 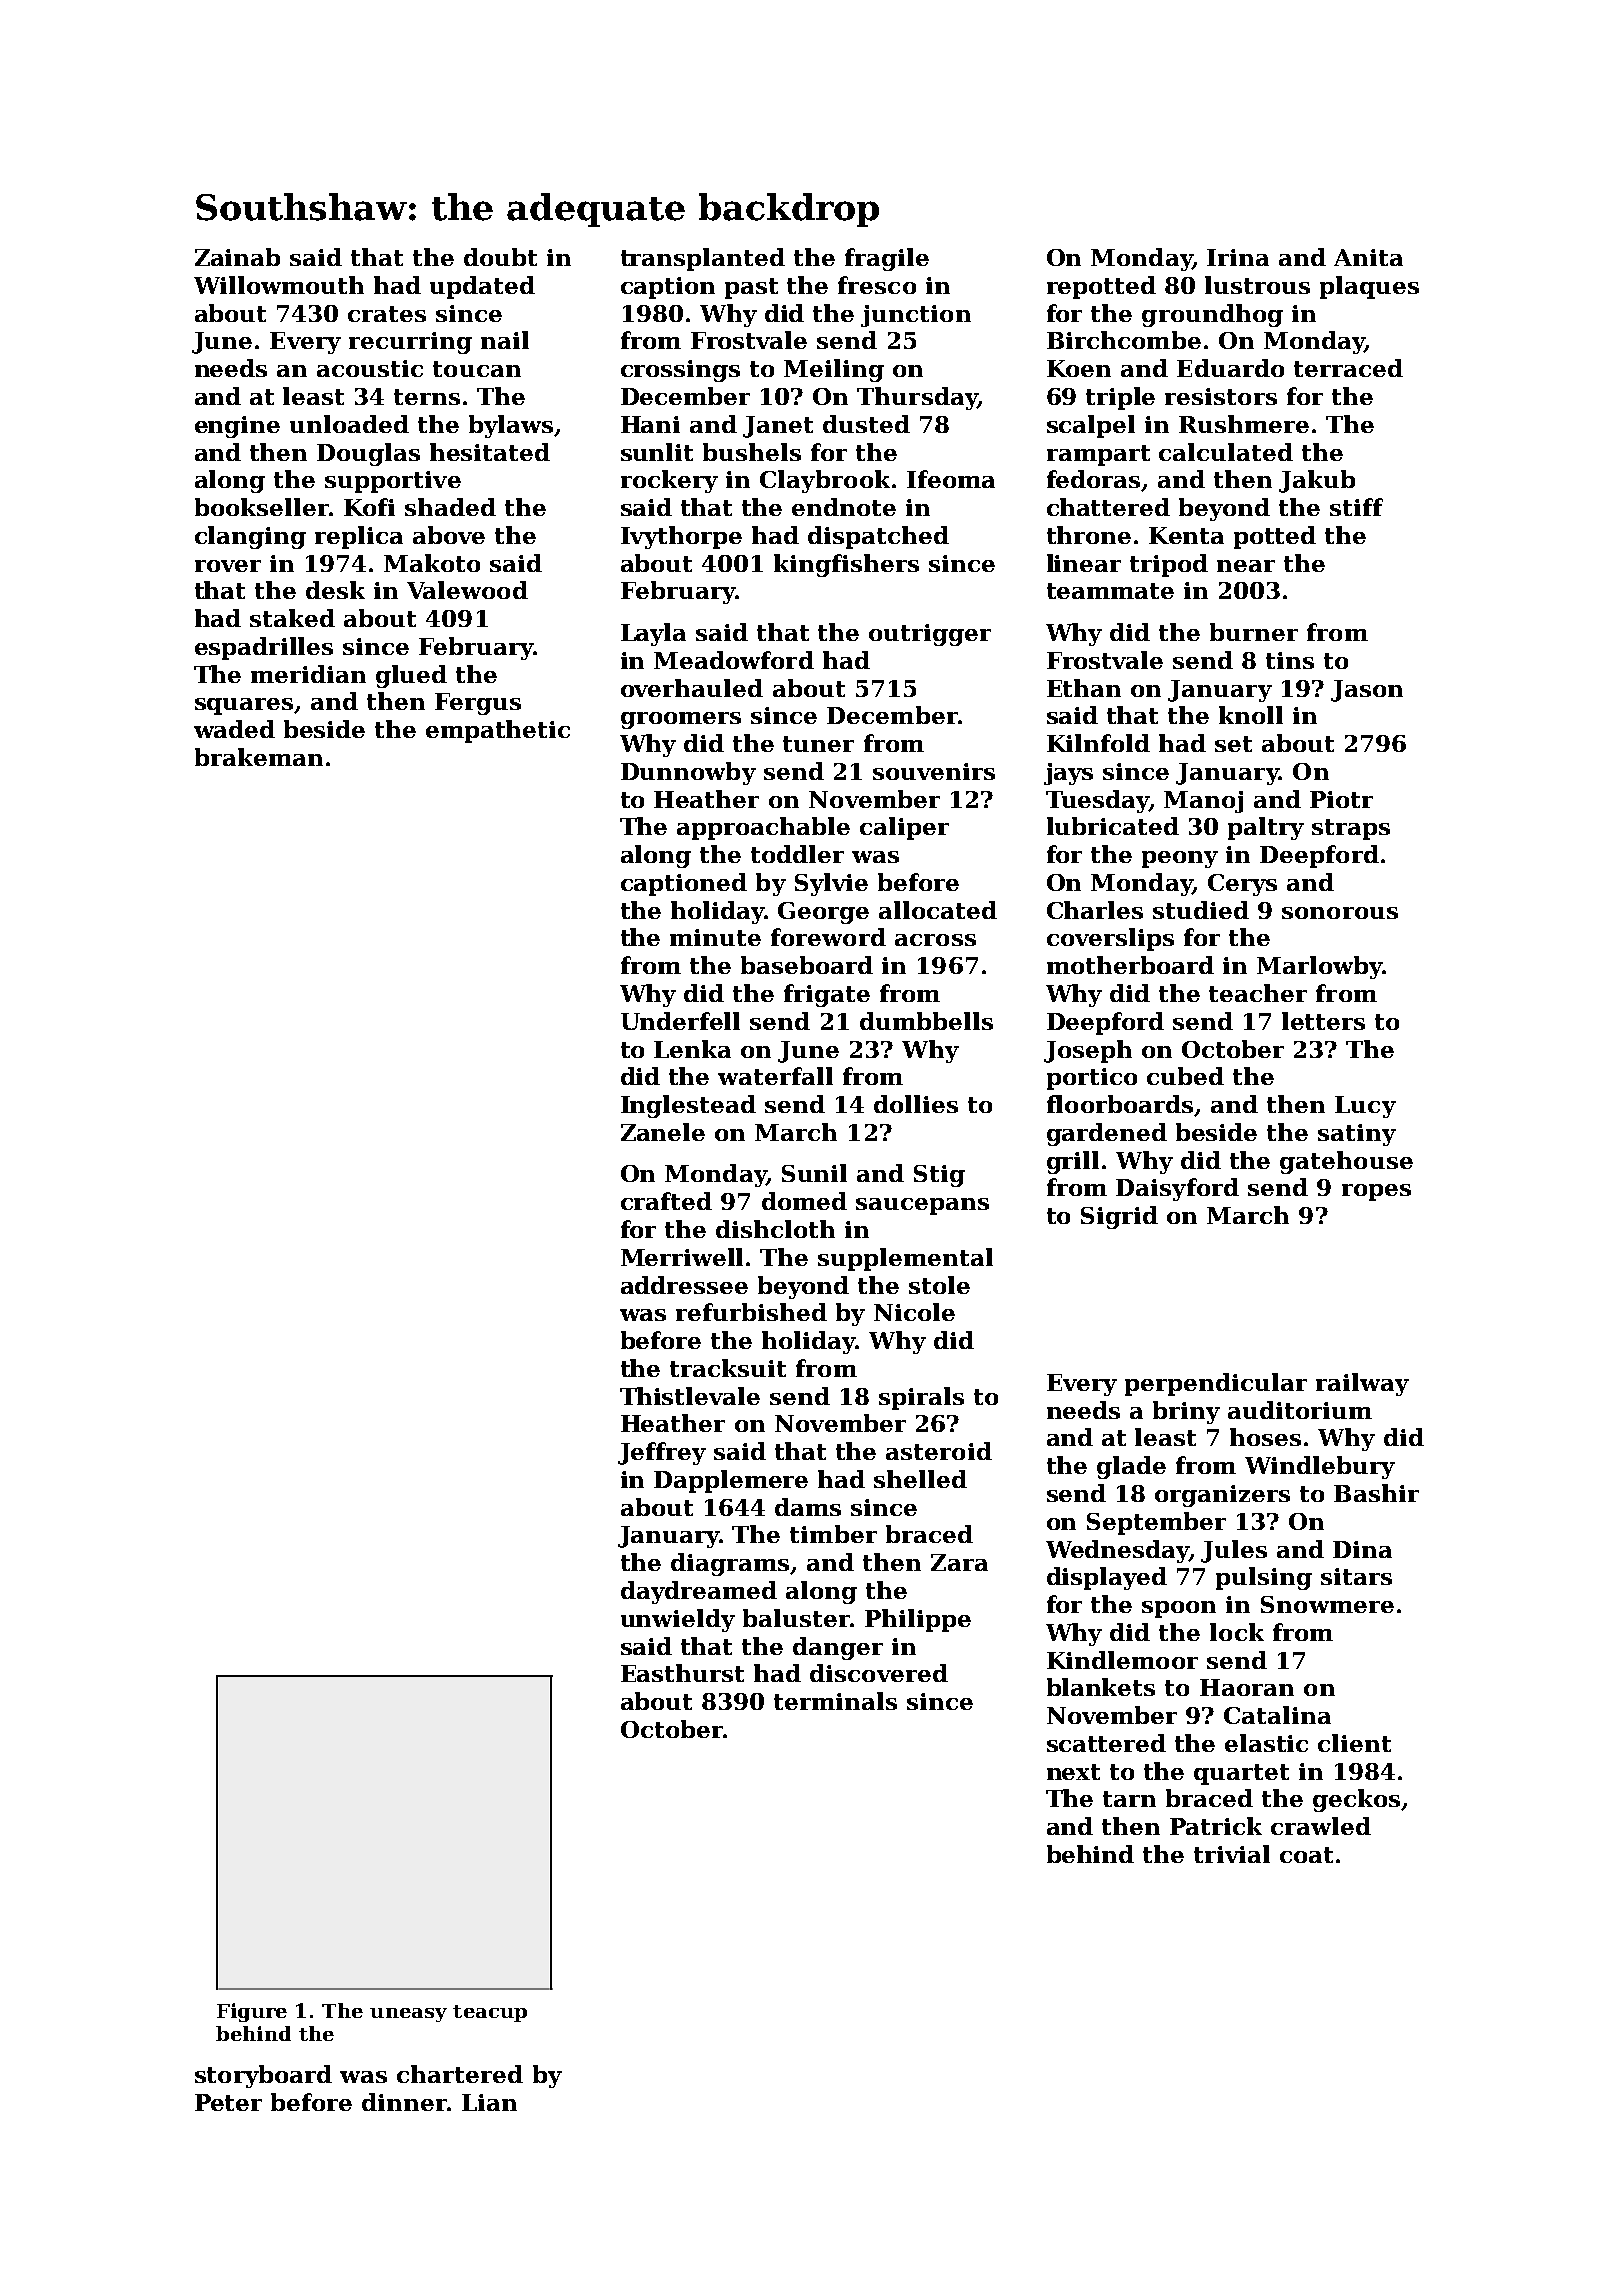 I want to click on crossings, so click(x=680, y=371).
